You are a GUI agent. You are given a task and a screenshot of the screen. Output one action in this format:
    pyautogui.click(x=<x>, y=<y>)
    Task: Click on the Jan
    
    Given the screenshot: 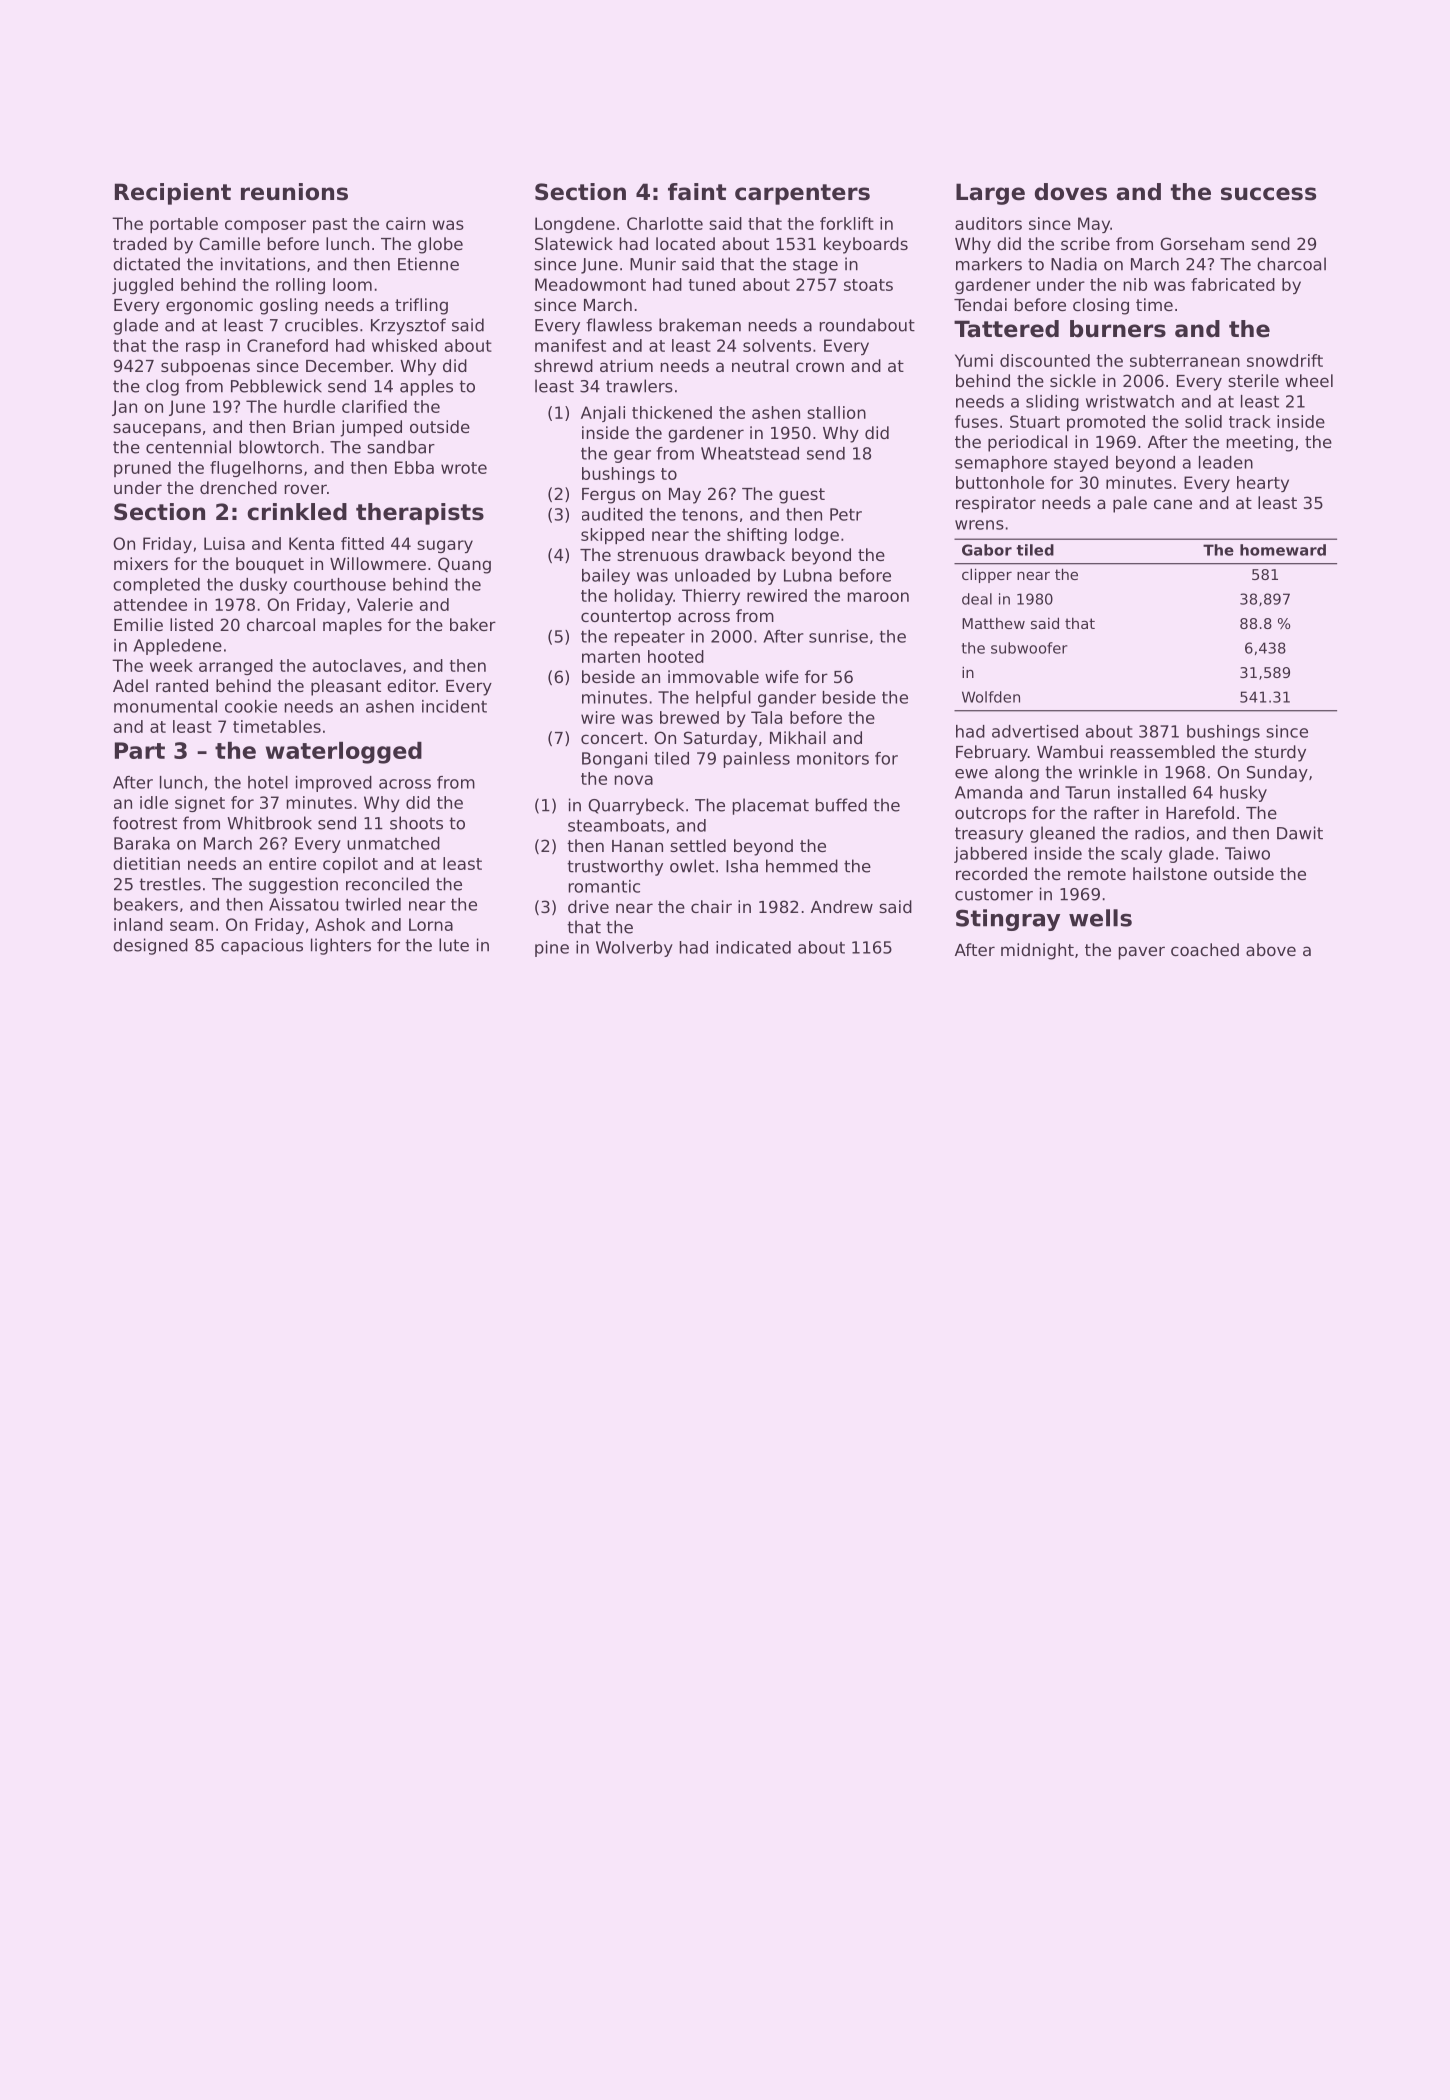 What is the action you would take?
    pyautogui.click(x=124, y=408)
